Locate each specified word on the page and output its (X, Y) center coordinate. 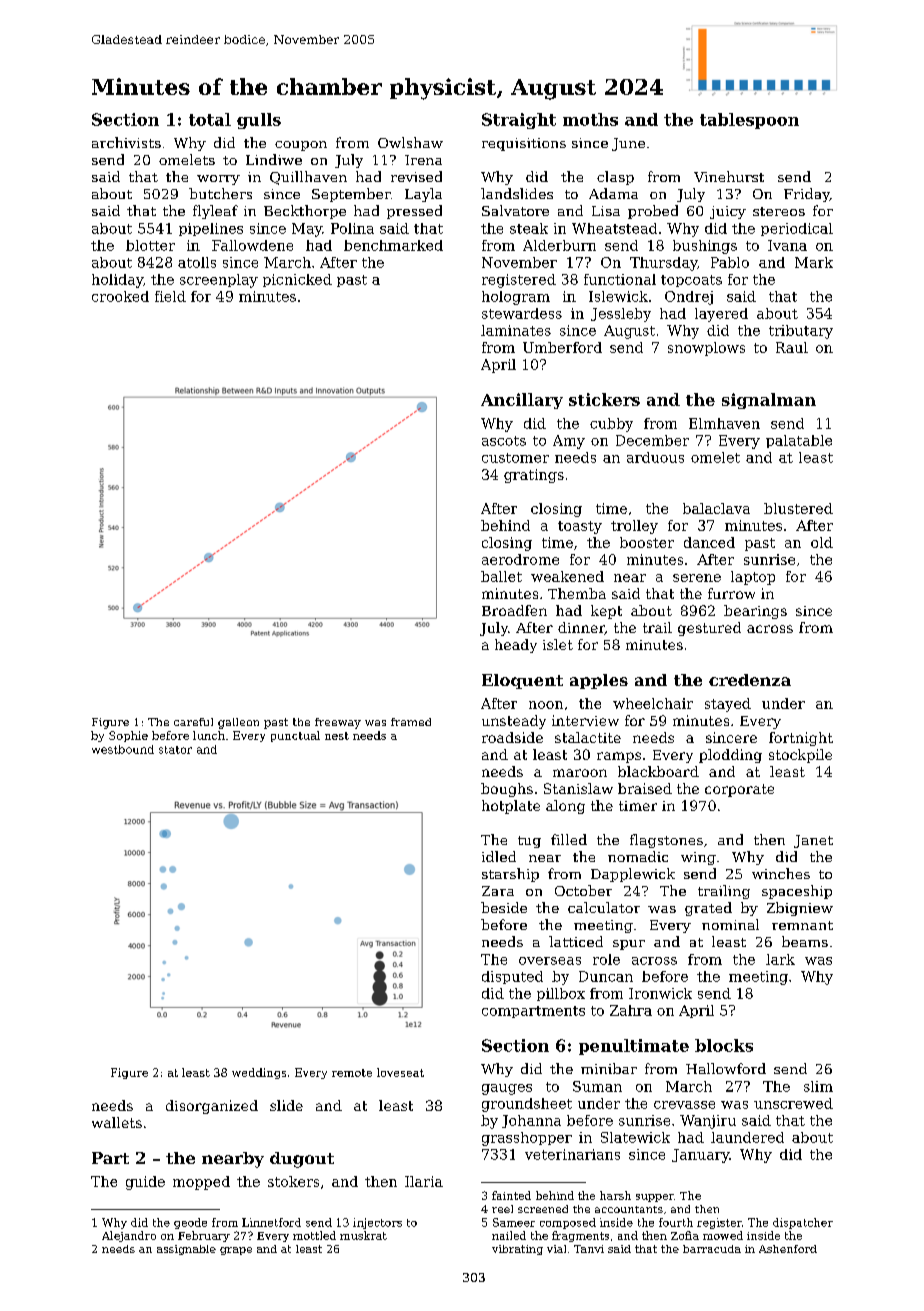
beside (504, 907)
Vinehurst (729, 176)
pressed (414, 212)
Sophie (128, 736)
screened (543, 1209)
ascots (504, 441)
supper (655, 1198)
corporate (739, 790)
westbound (123, 749)
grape (236, 1251)
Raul (792, 347)
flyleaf (215, 212)
